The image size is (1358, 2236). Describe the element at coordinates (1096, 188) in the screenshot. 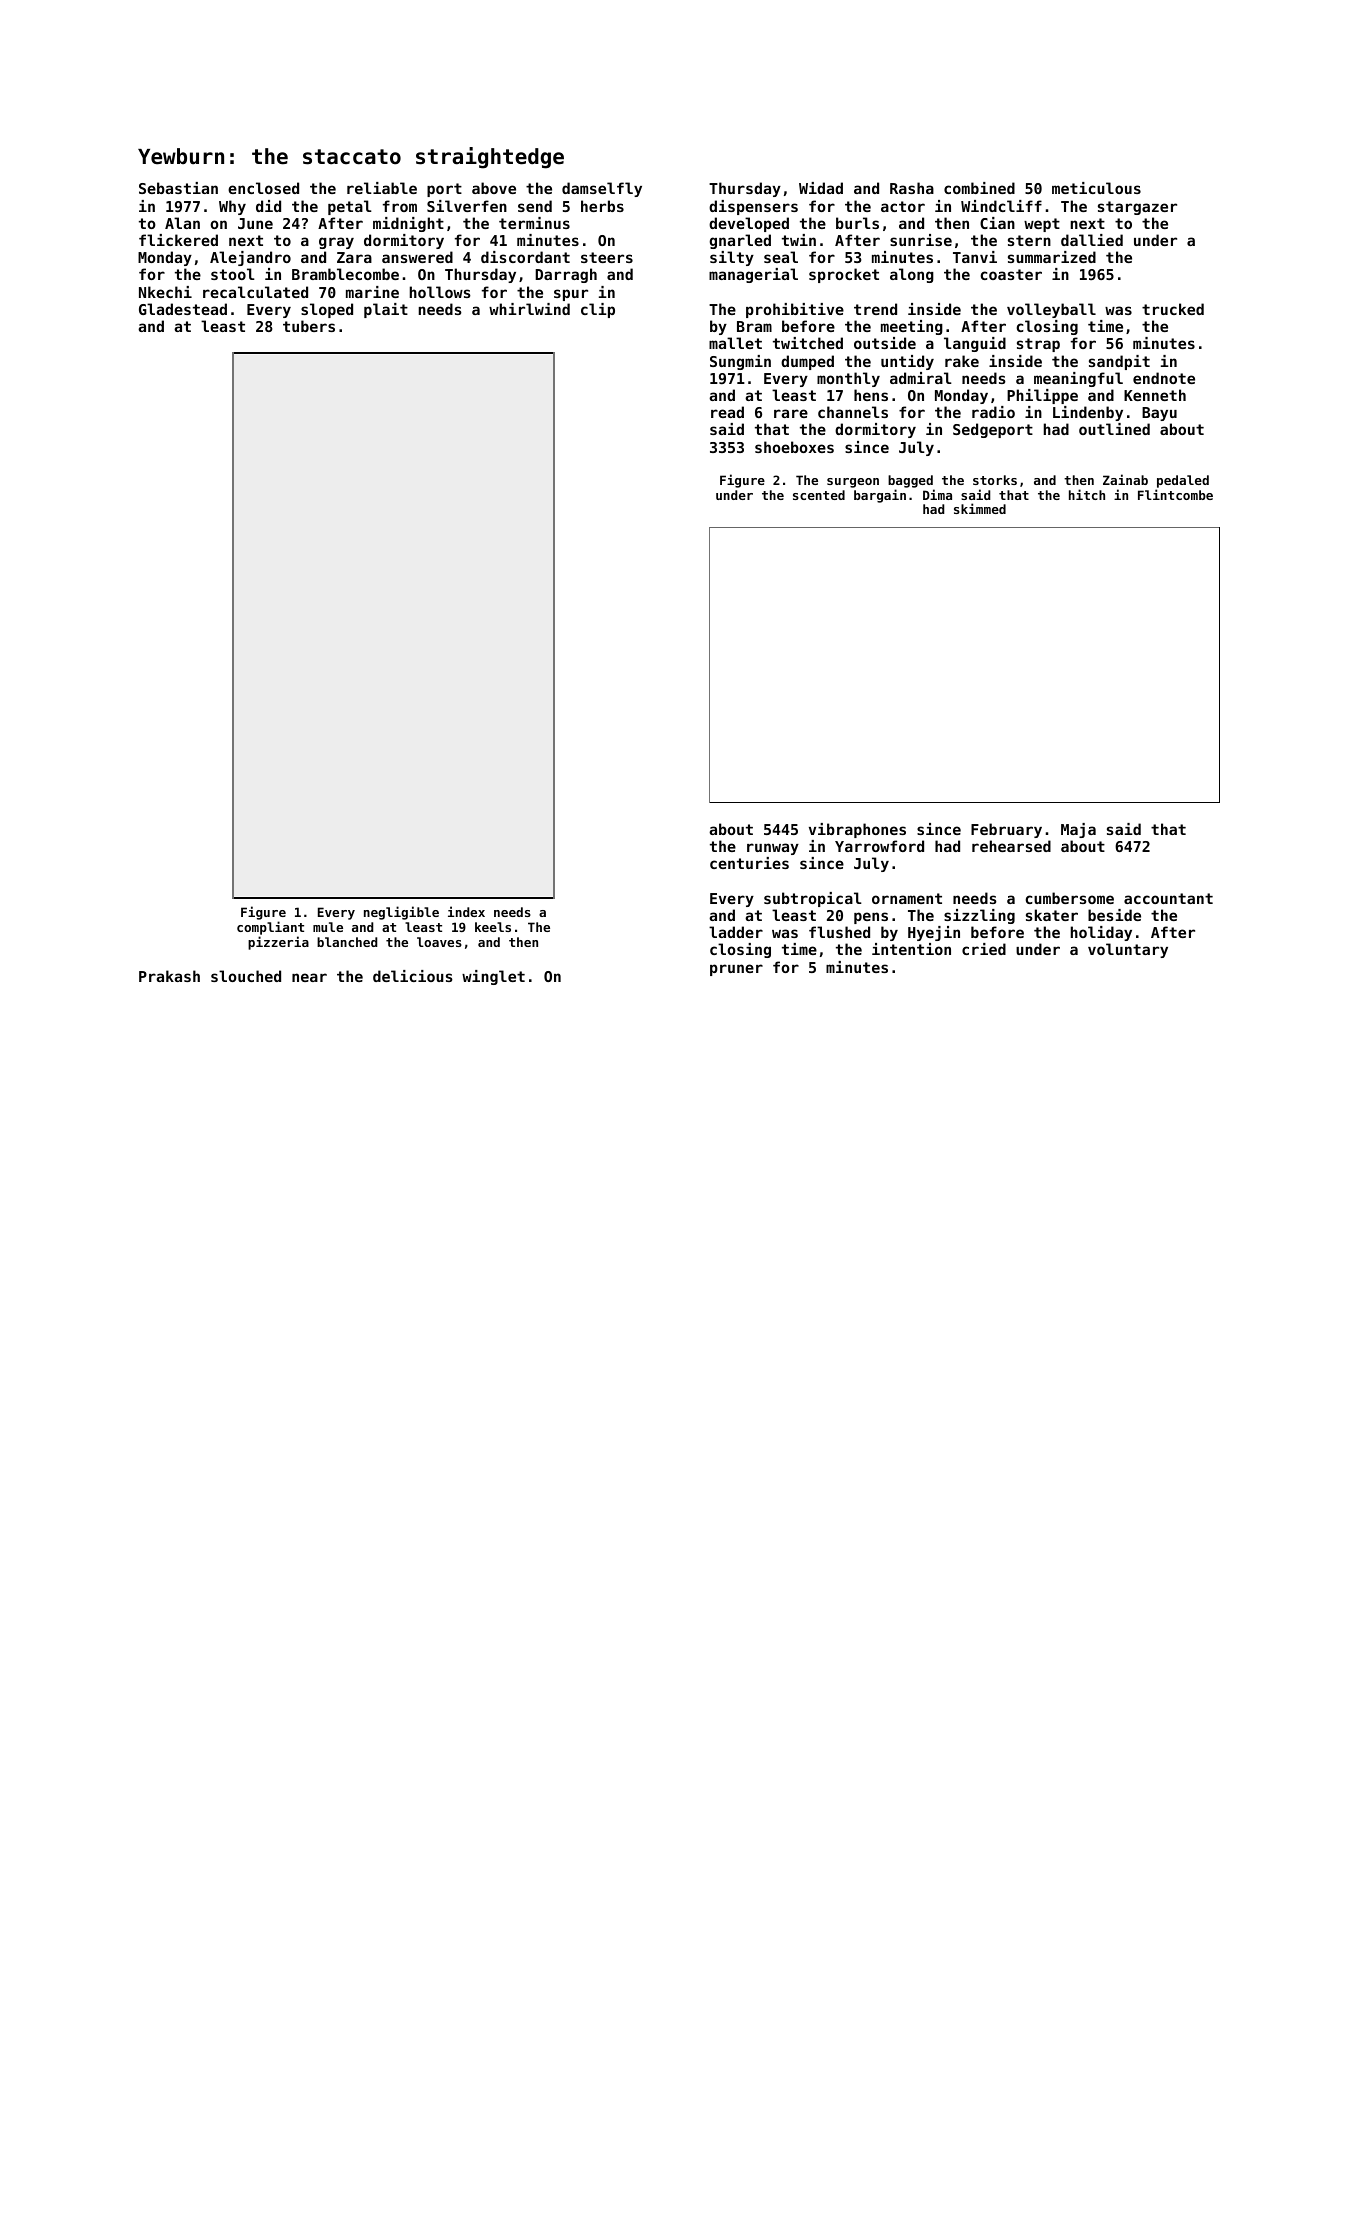

I see `meticulous` at that location.
